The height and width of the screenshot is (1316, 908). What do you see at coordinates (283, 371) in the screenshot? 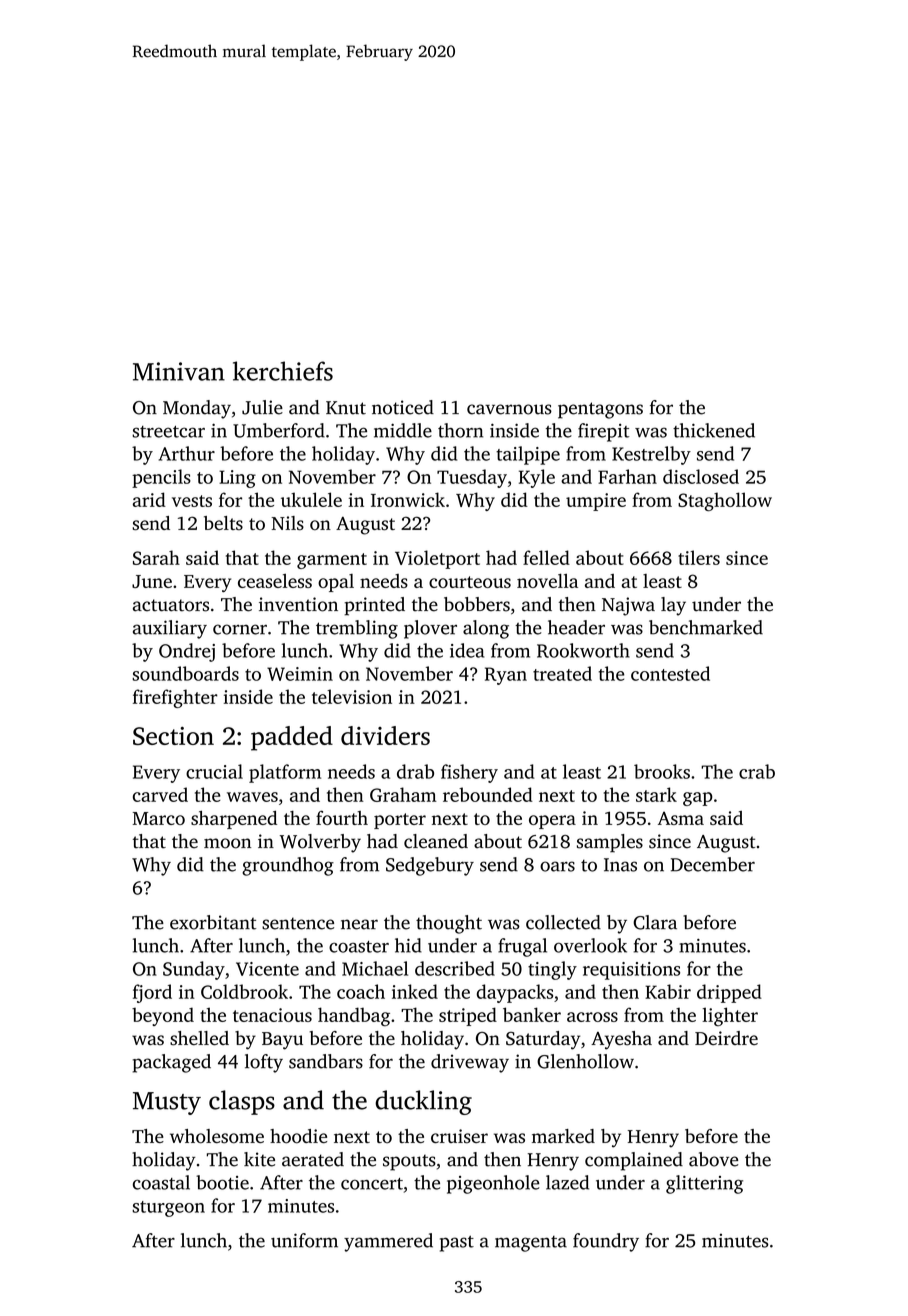
I see `kerchiefs` at bounding box center [283, 371].
